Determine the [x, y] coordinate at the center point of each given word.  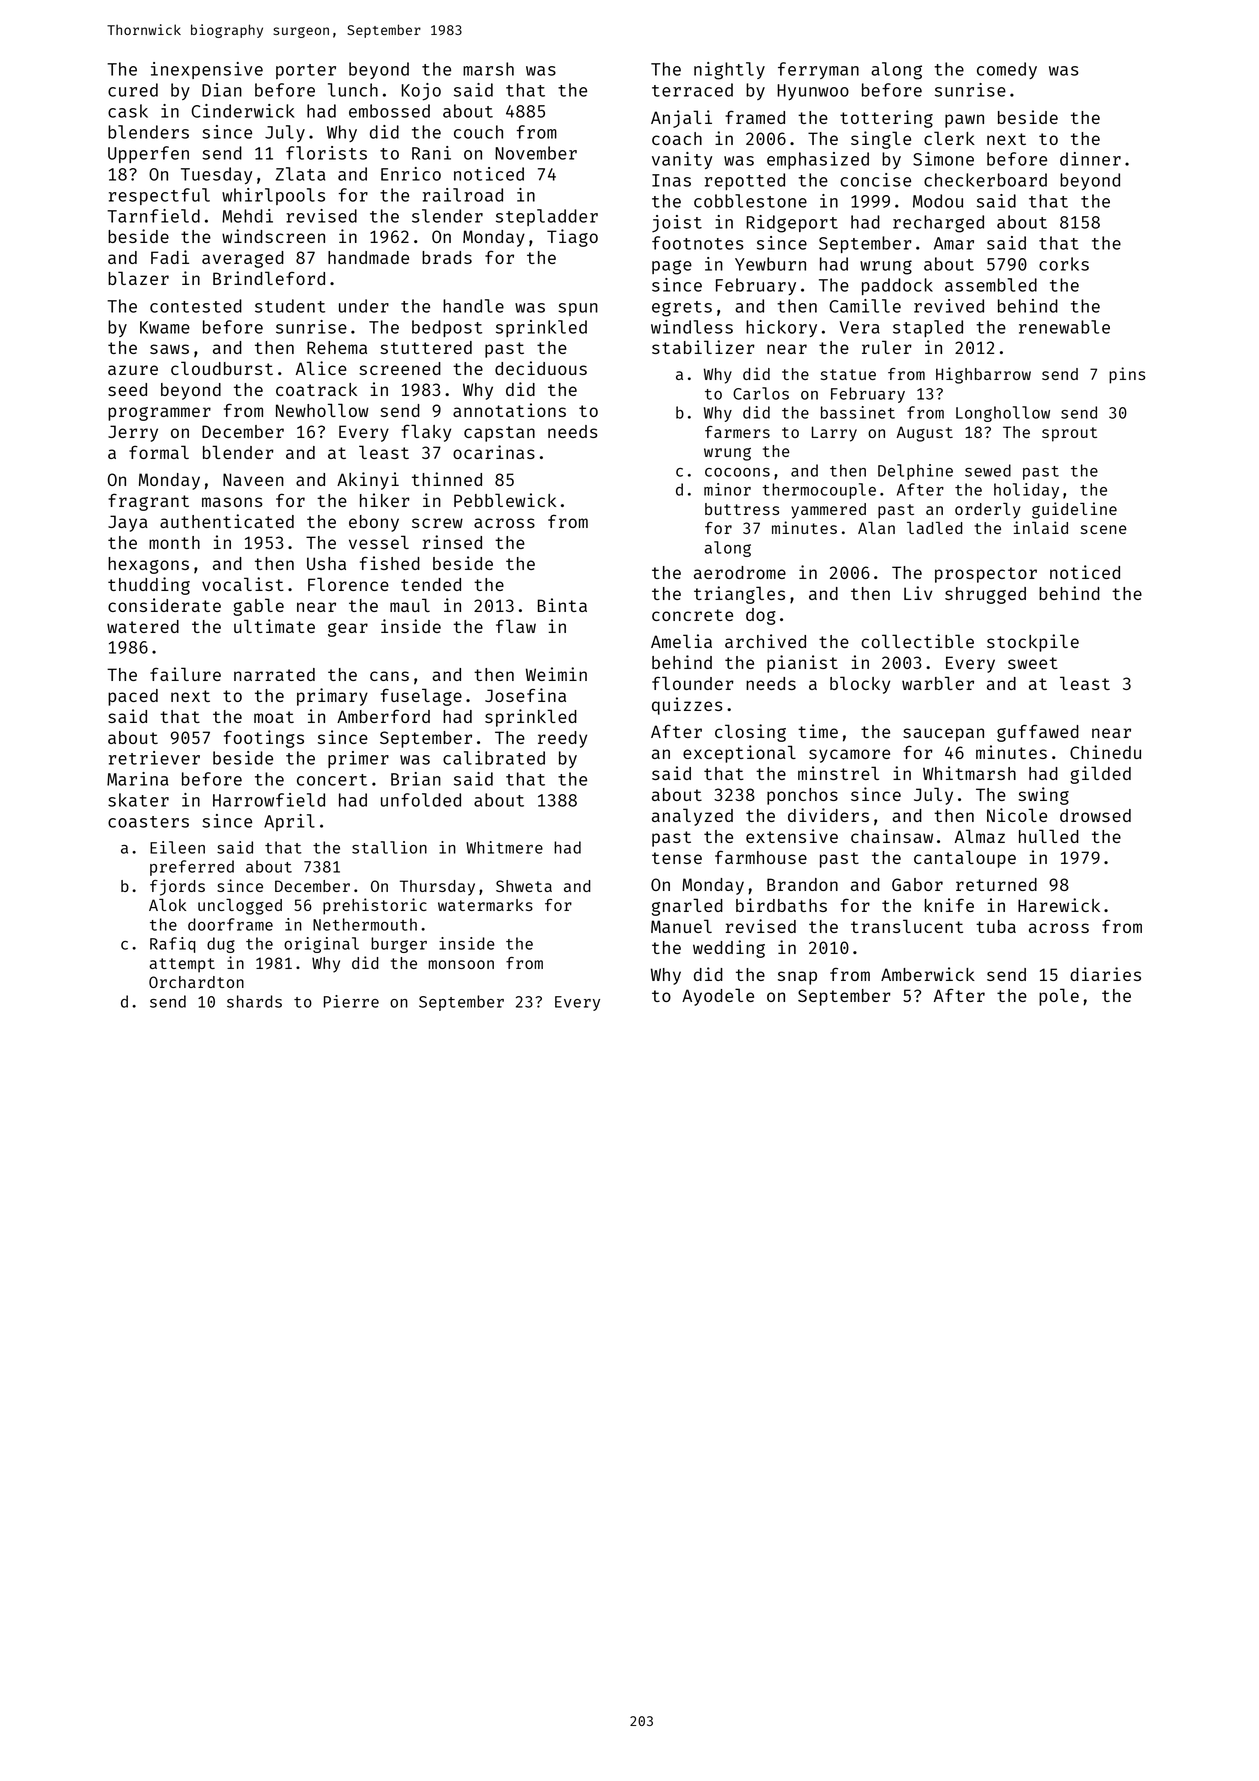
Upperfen [148, 154]
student [290, 306]
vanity [682, 160]
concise [875, 180]
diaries [1105, 974]
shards [254, 1001]
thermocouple [819, 491]
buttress [742, 509]
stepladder [547, 217]
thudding [149, 586]
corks [1064, 264]
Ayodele [718, 997]
